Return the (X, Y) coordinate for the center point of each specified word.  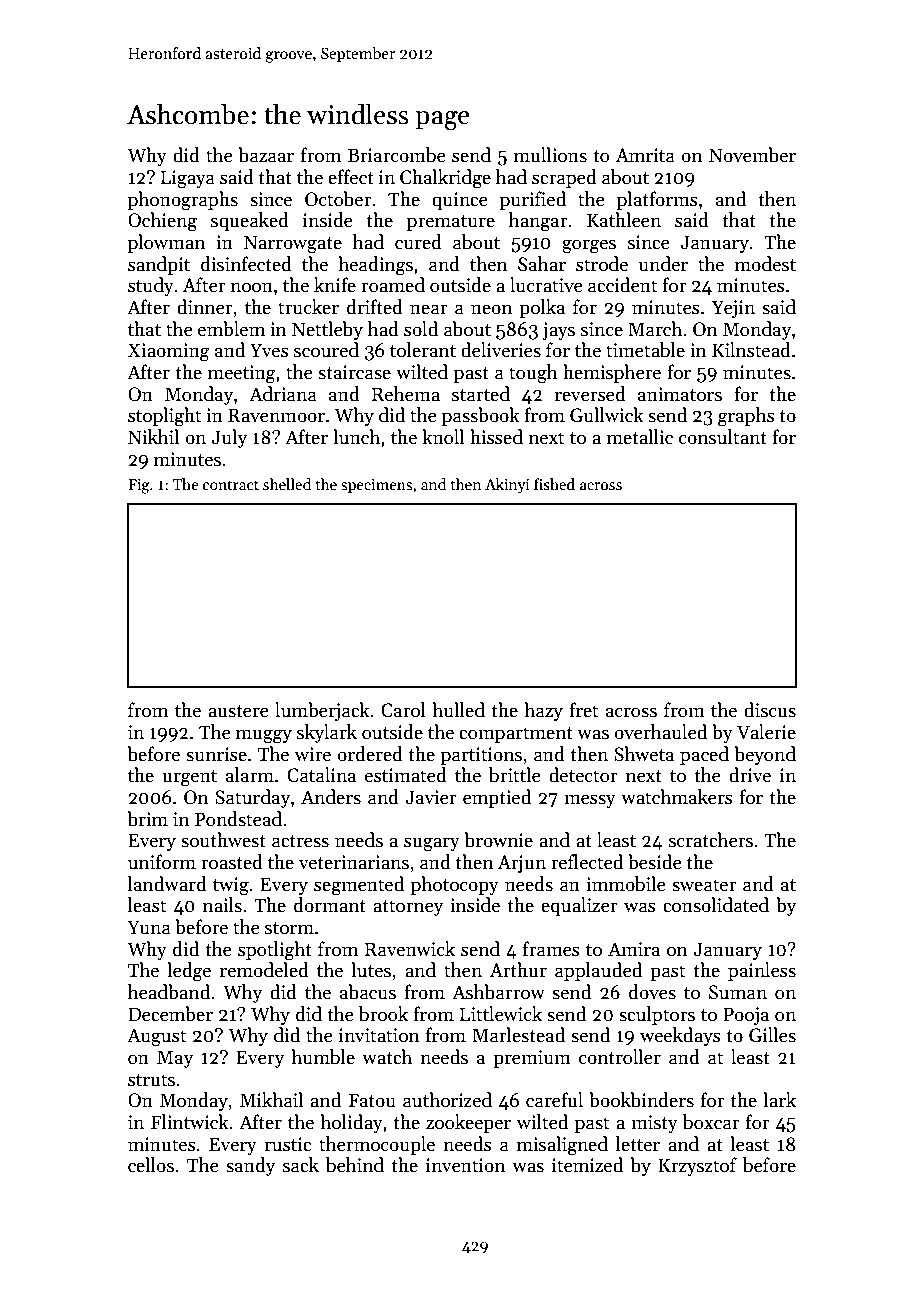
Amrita (645, 155)
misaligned (562, 1146)
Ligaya (188, 179)
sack (301, 1165)
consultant (723, 437)
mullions (550, 155)
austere (238, 711)
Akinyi (507, 485)
